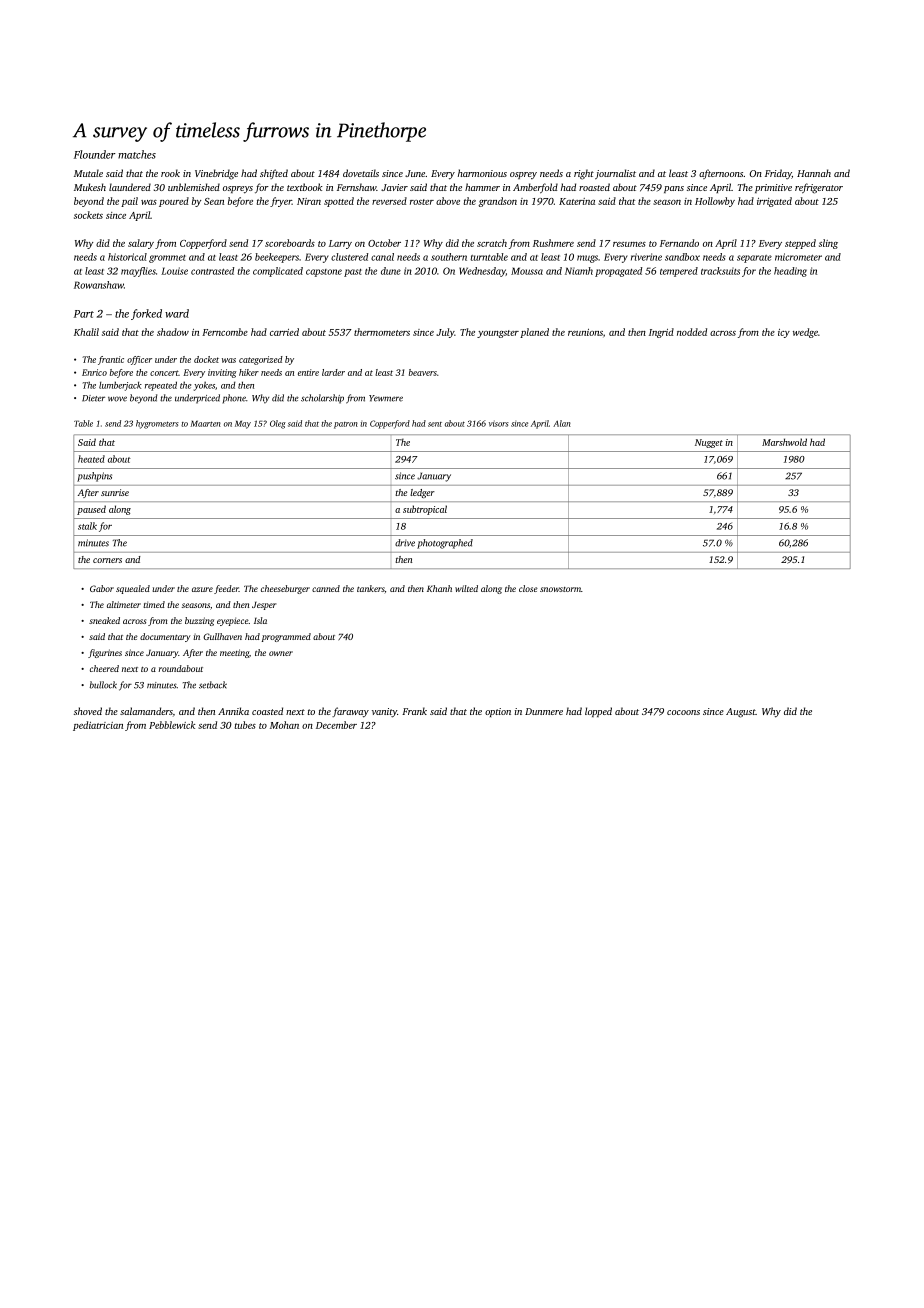 The image size is (924, 1308). What do you see at coordinates (281, 653) in the image?
I see `owner` at bounding box center [281, 653].
